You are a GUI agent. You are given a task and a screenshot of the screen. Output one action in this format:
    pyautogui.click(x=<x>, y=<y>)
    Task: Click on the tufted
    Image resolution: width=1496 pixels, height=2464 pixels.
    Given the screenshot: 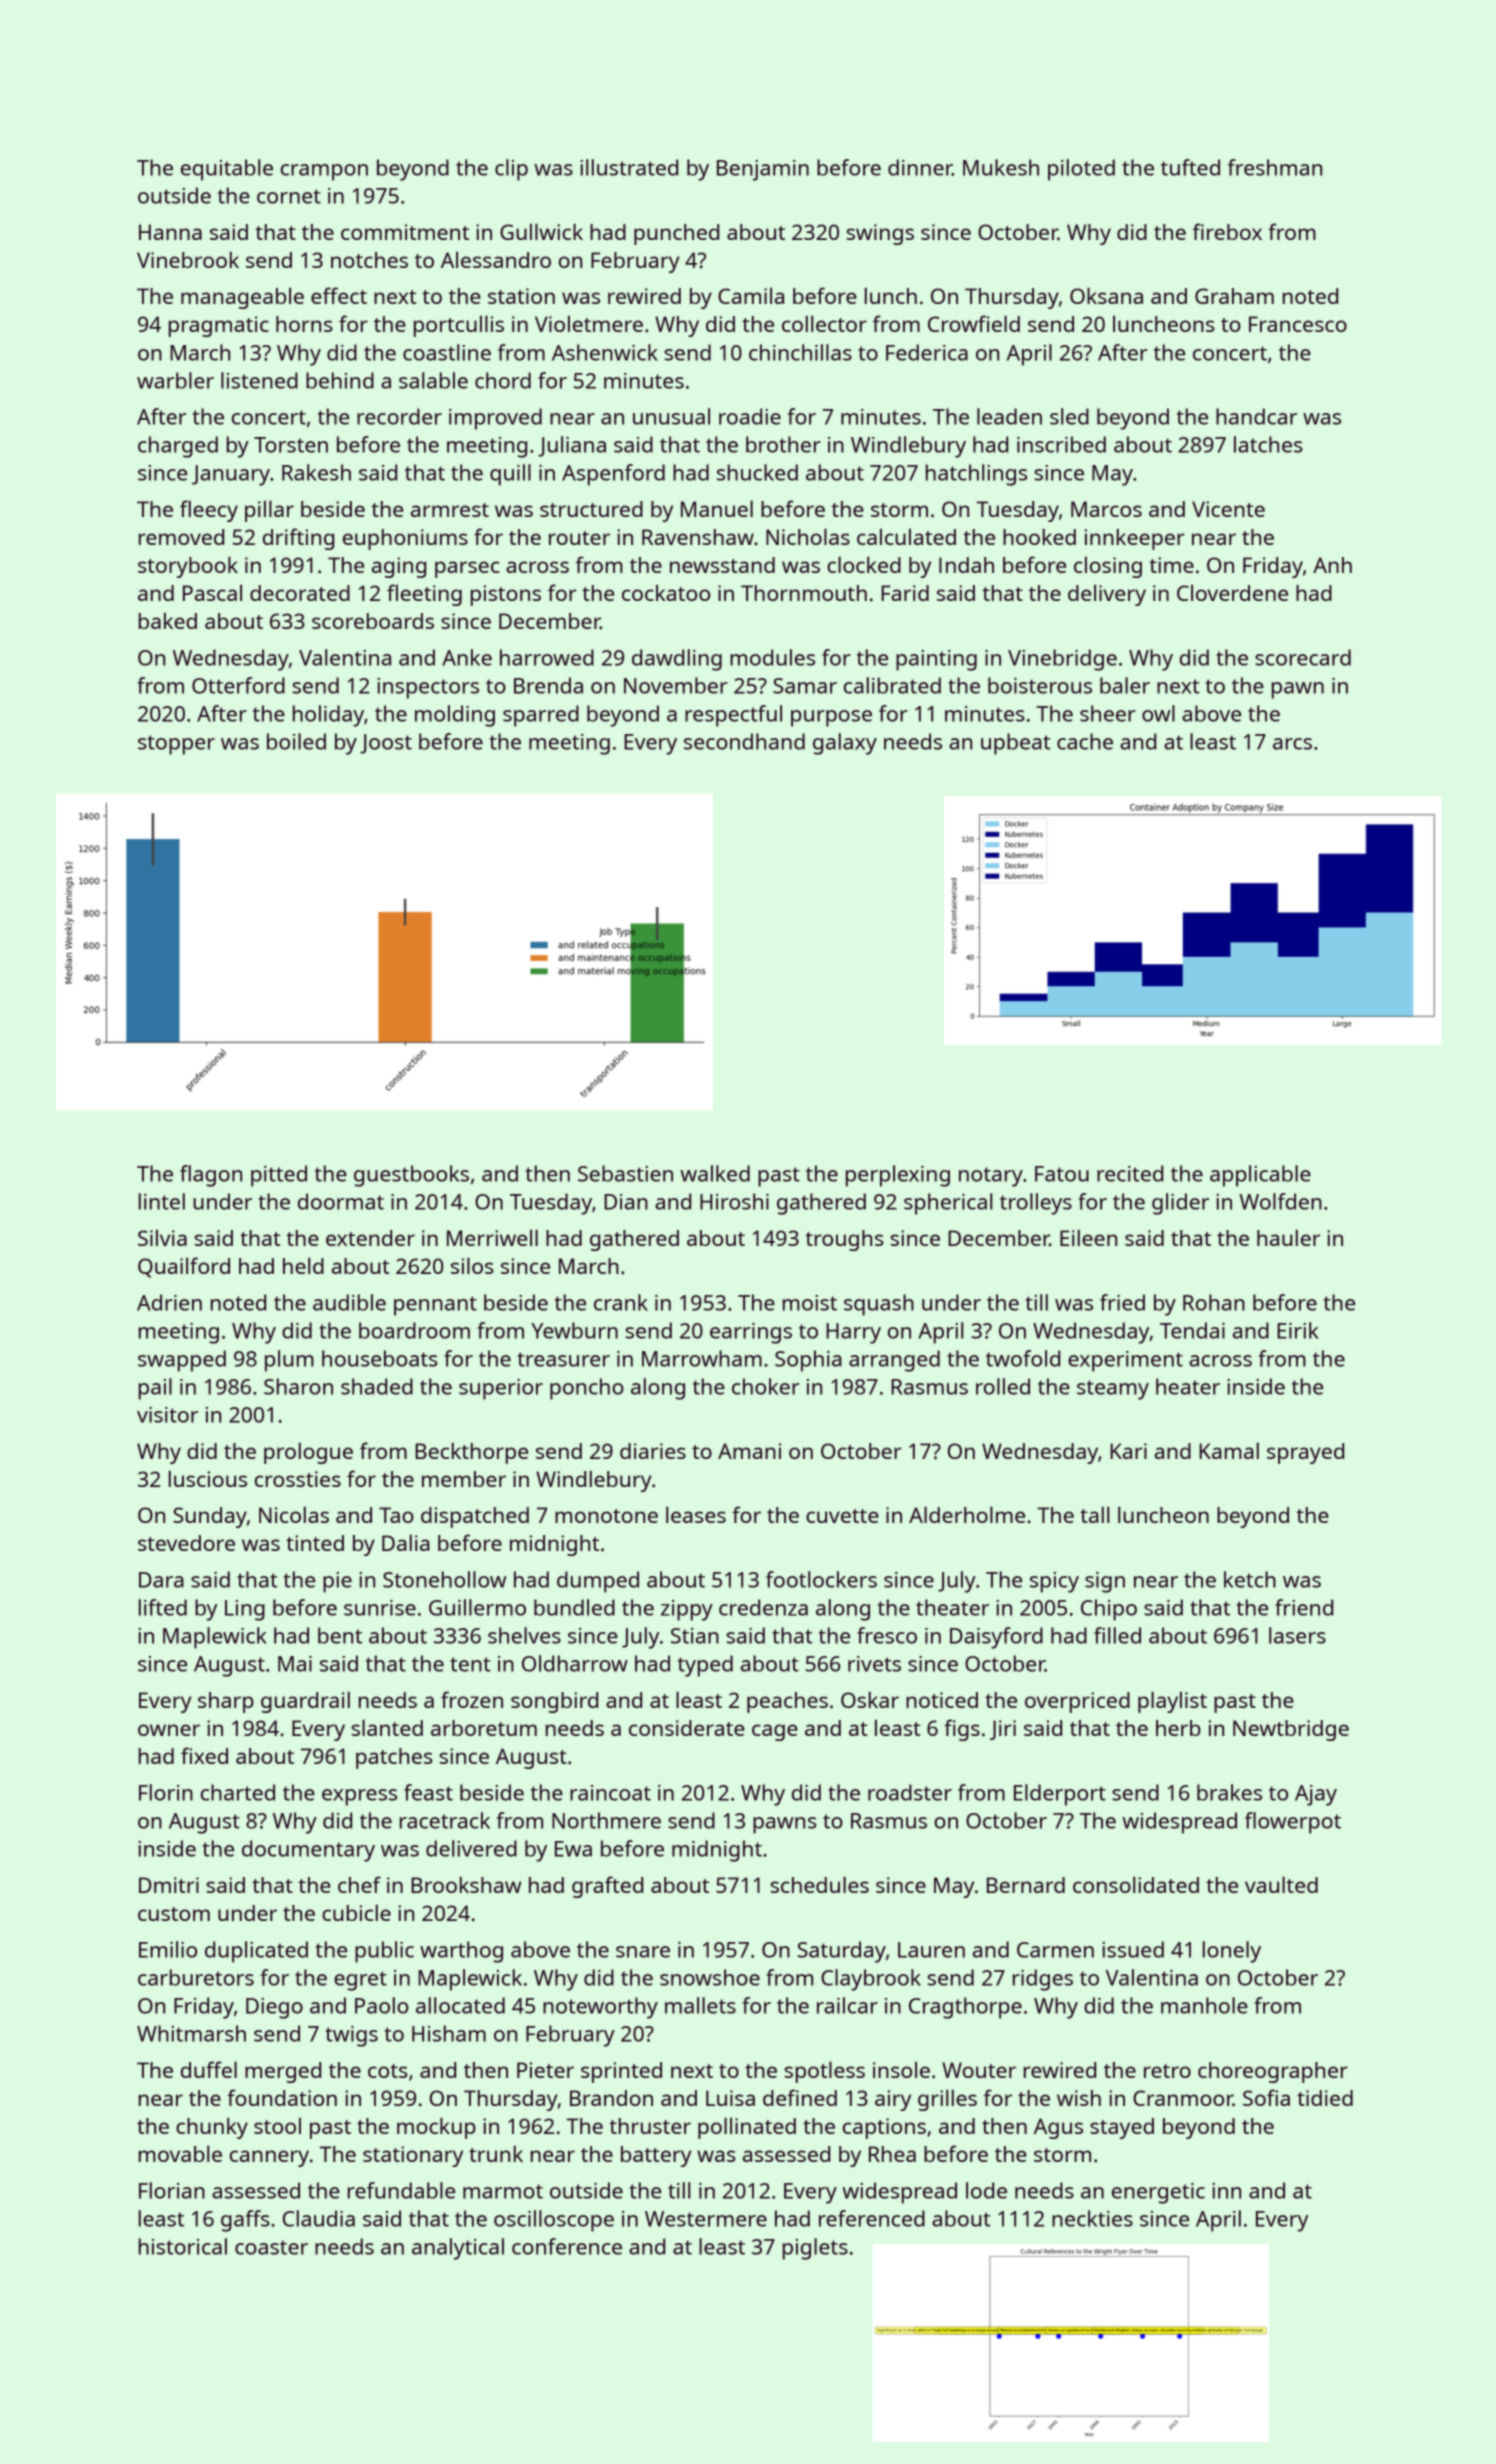 What is the action you would take?
    pyautogui.click(x=1190, y=167)
